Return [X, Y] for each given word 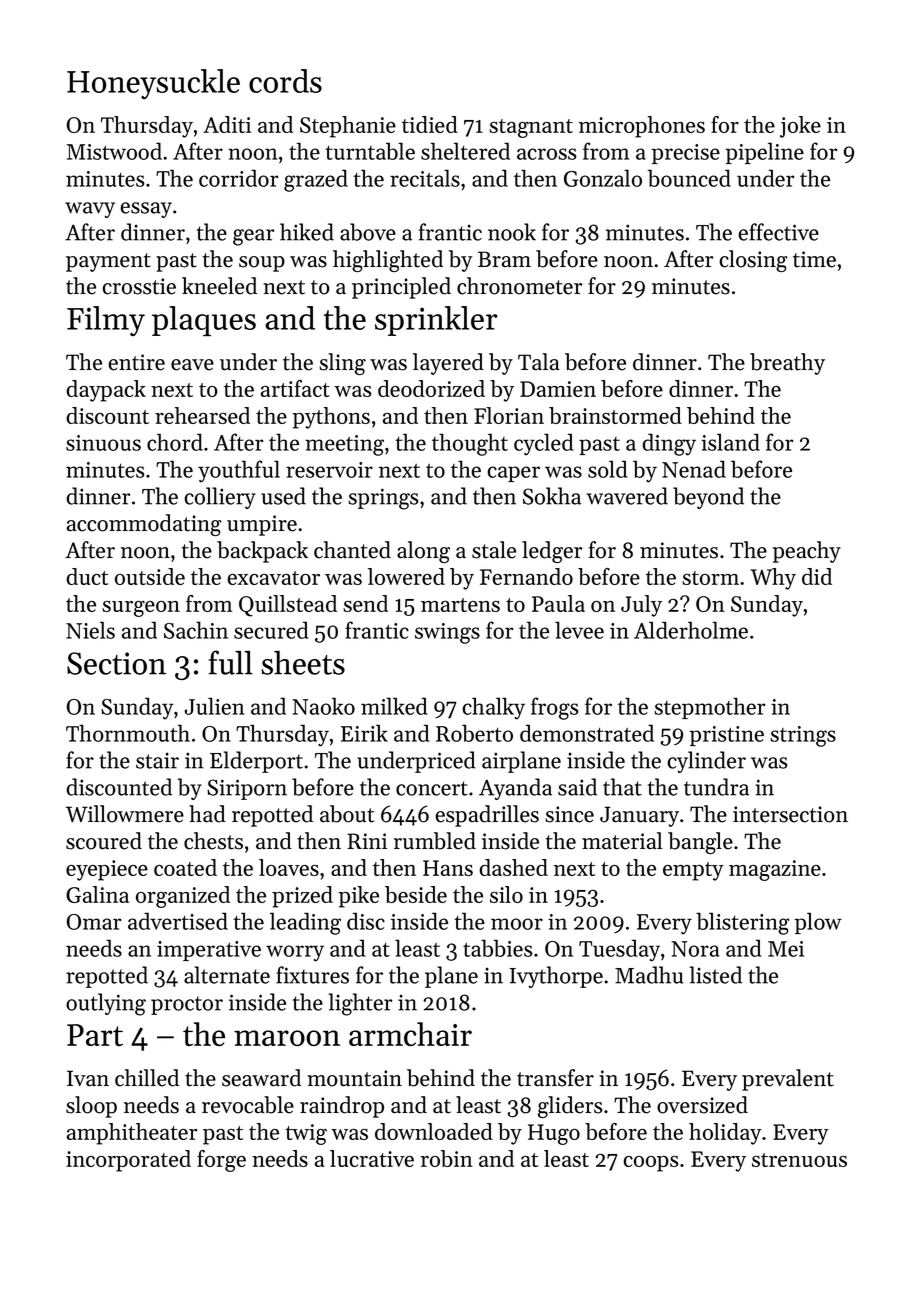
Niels [90, 630]
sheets [303, 663]
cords [285, 81]
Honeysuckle [153, 84]
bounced [689, 178]
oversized [702, 1105]
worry [295, 953]
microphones [642, 127]
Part [95, 1035]
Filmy [106, 321]
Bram [504, 259]
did [817, 576]
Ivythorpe [556, 977]
